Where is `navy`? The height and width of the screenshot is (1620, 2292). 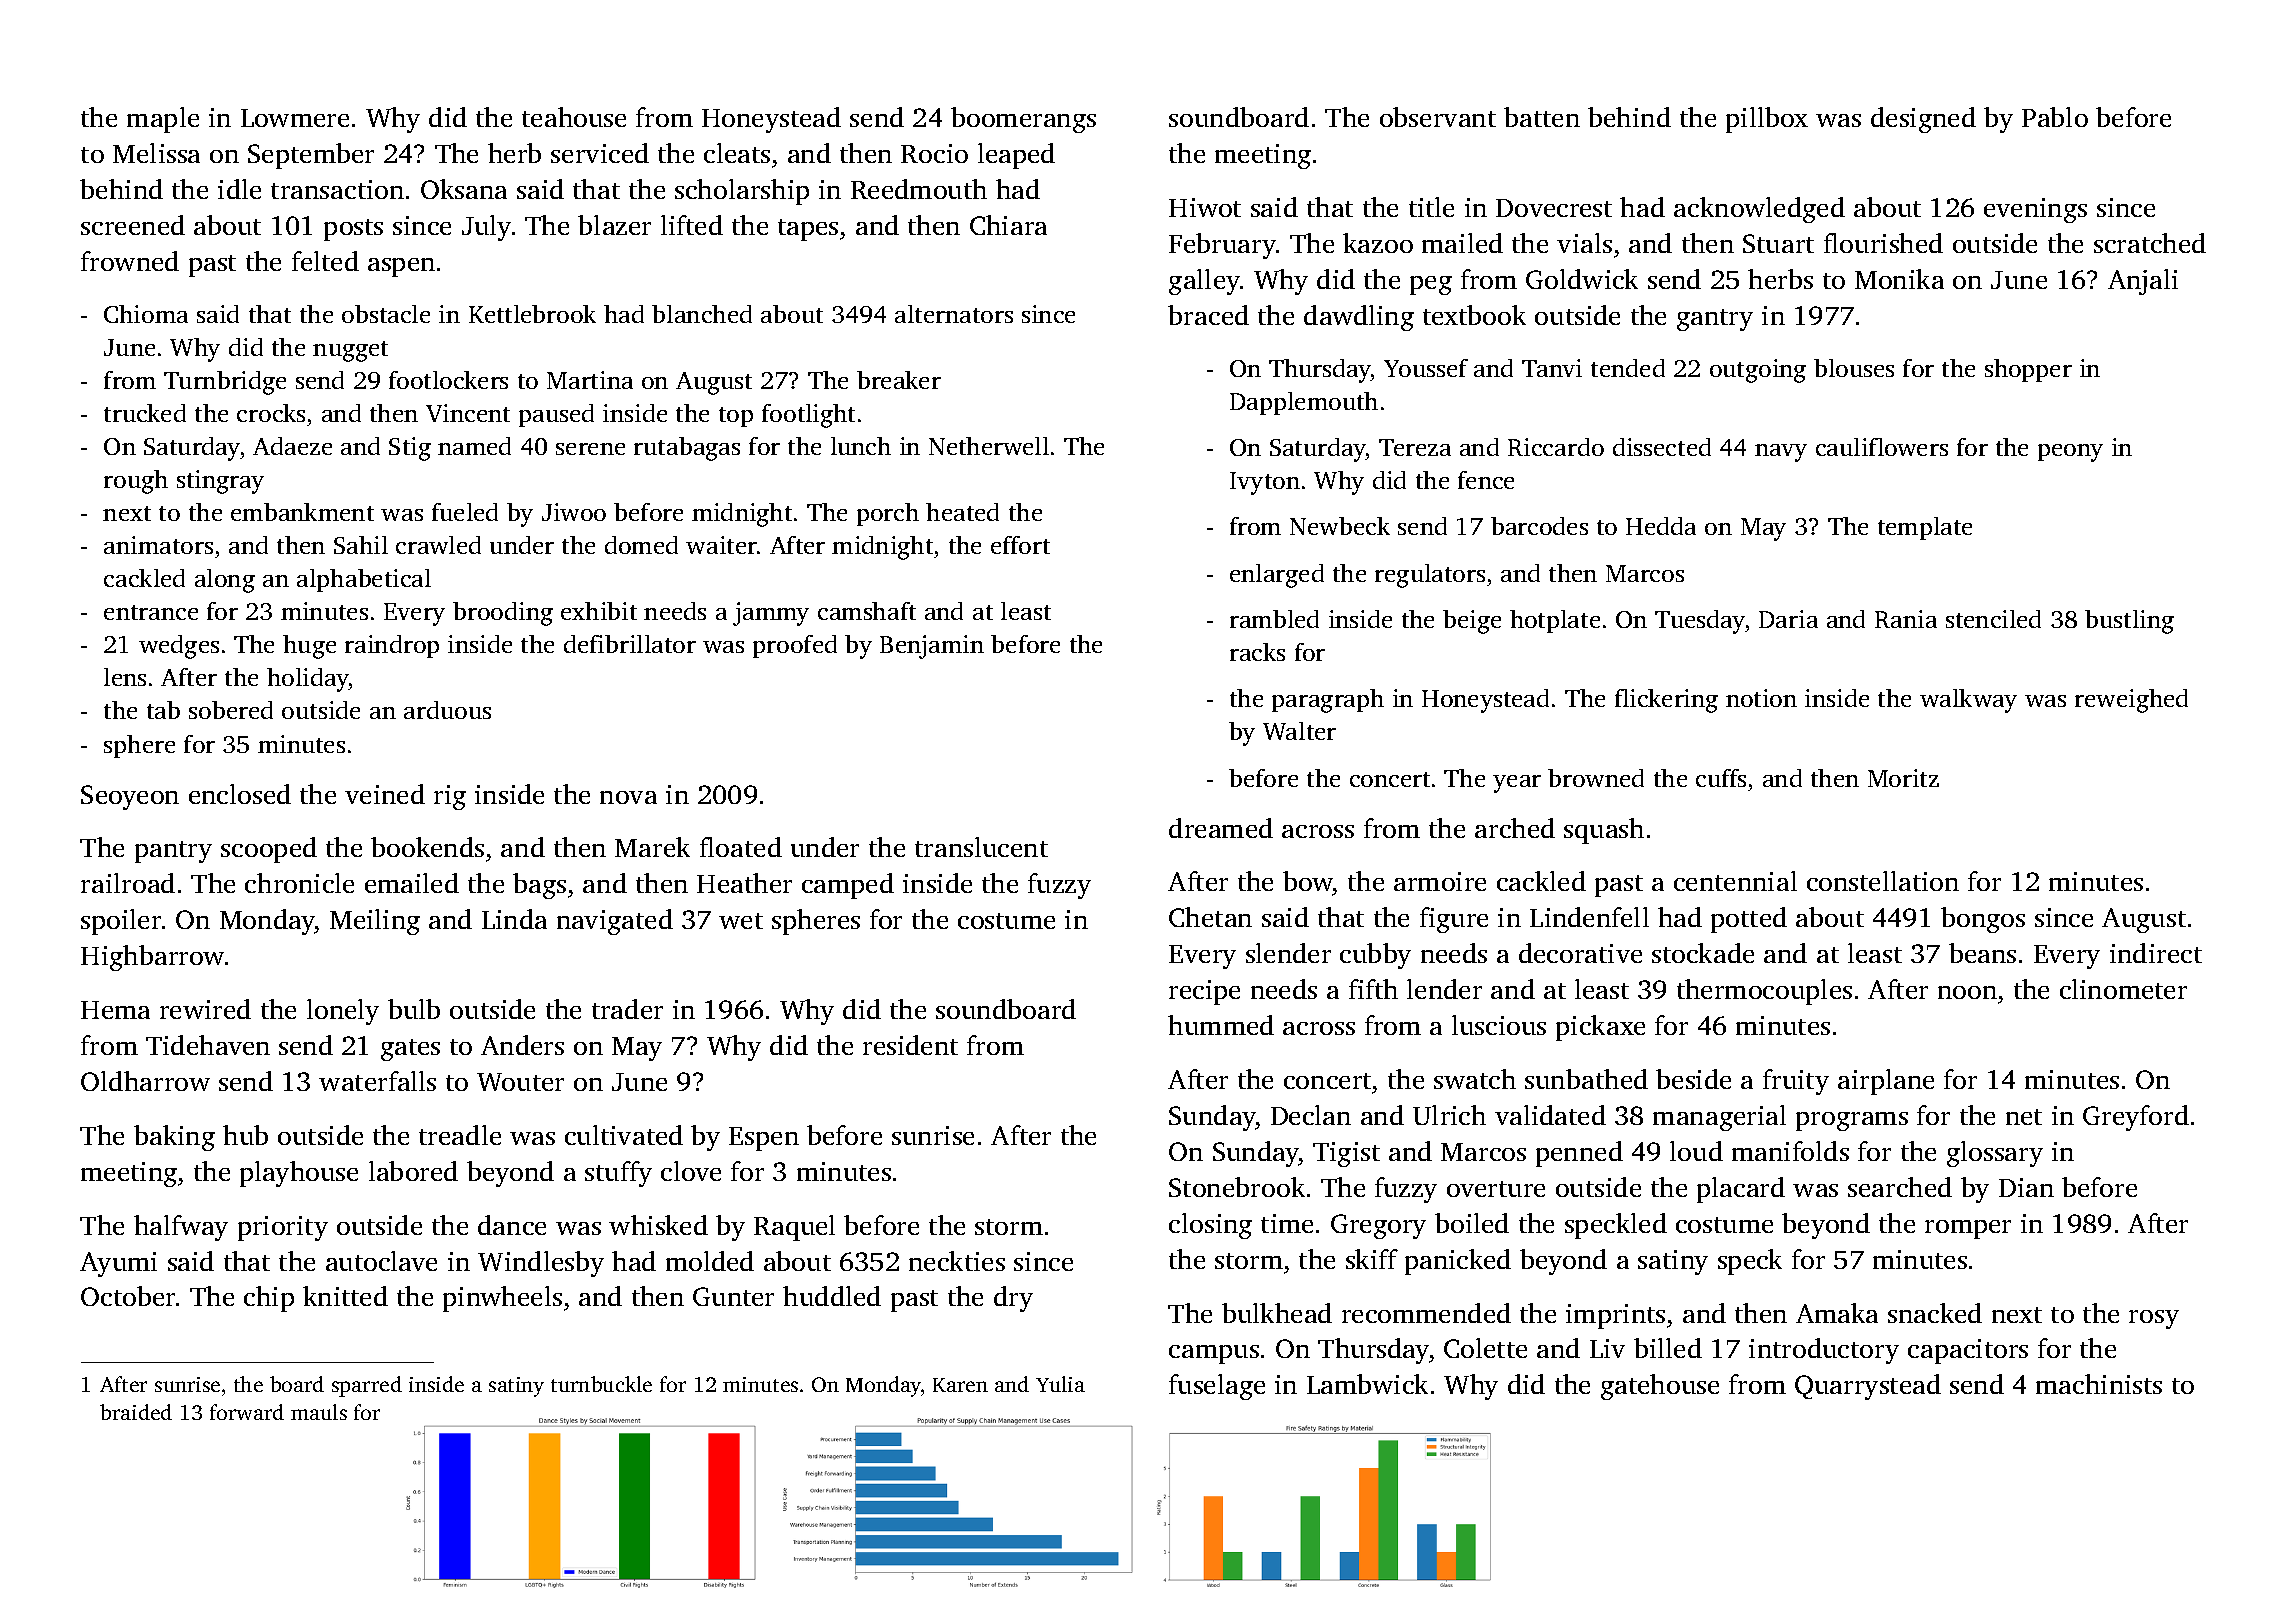 navy is located at coordinates (1781, 453).
